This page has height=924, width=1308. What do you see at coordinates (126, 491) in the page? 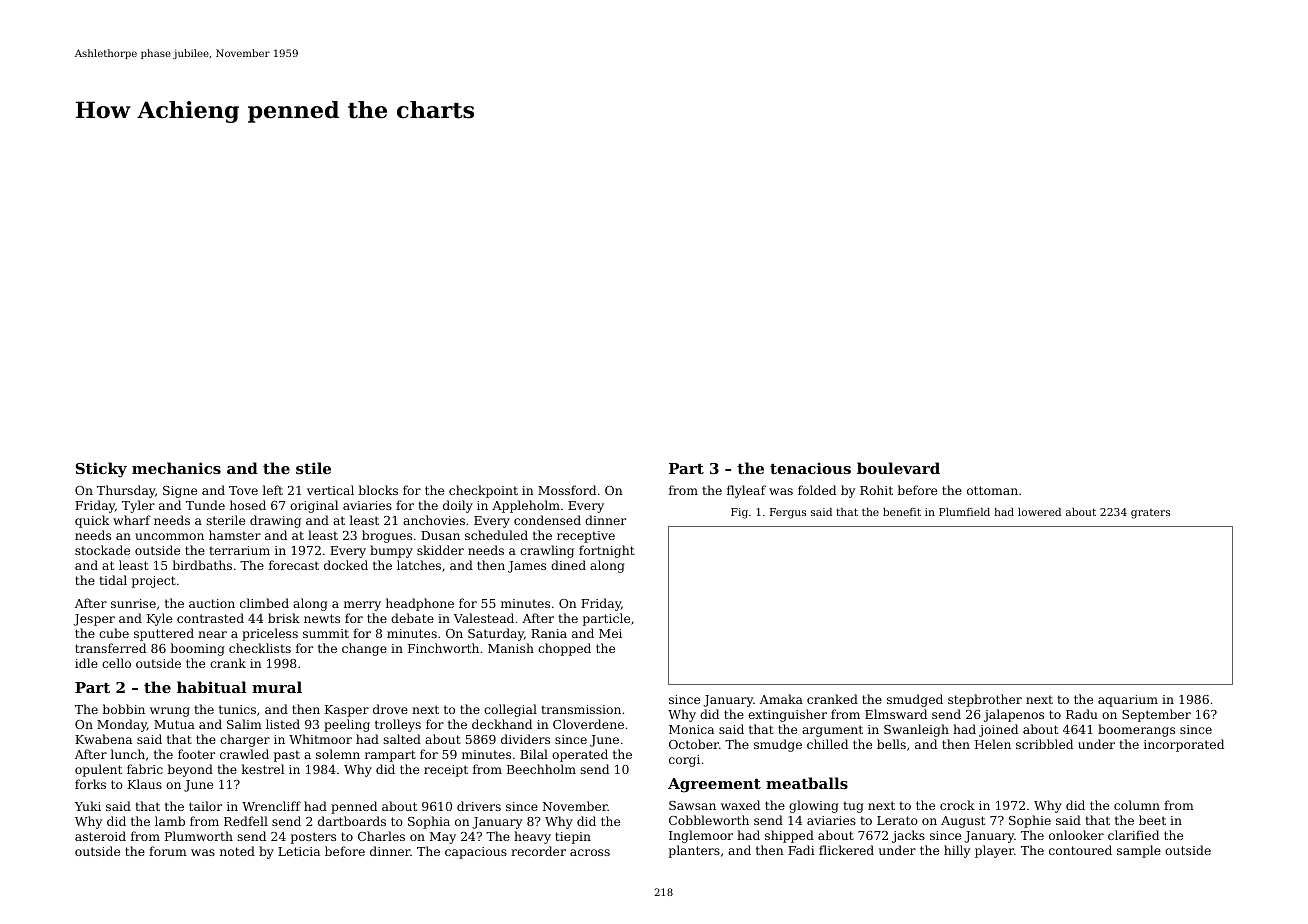
I see `Thursday` at bounding box center [126, 491].
